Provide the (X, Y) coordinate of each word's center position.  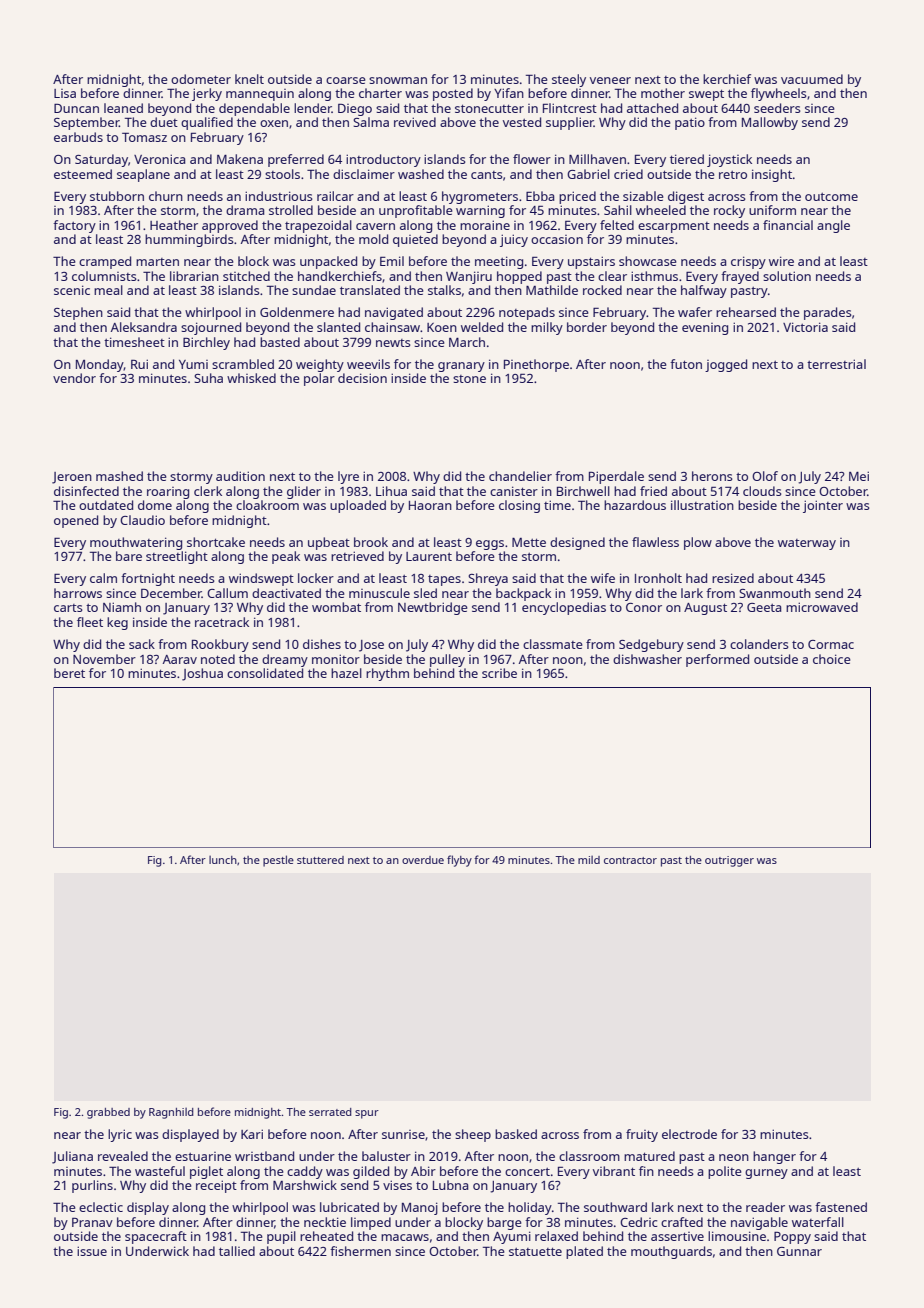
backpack (523, 594)
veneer (610, 80)
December (171, 593)
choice (832, 659)
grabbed (108, 1113)
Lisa (65, 93)
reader (765, 1207)
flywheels (779, 94)
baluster (386, 1156)
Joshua (202, 674)
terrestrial (836, 364)
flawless (655, 542)
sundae (314, 290)
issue (92, 1251)
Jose (371, 646)
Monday (100, 365)
